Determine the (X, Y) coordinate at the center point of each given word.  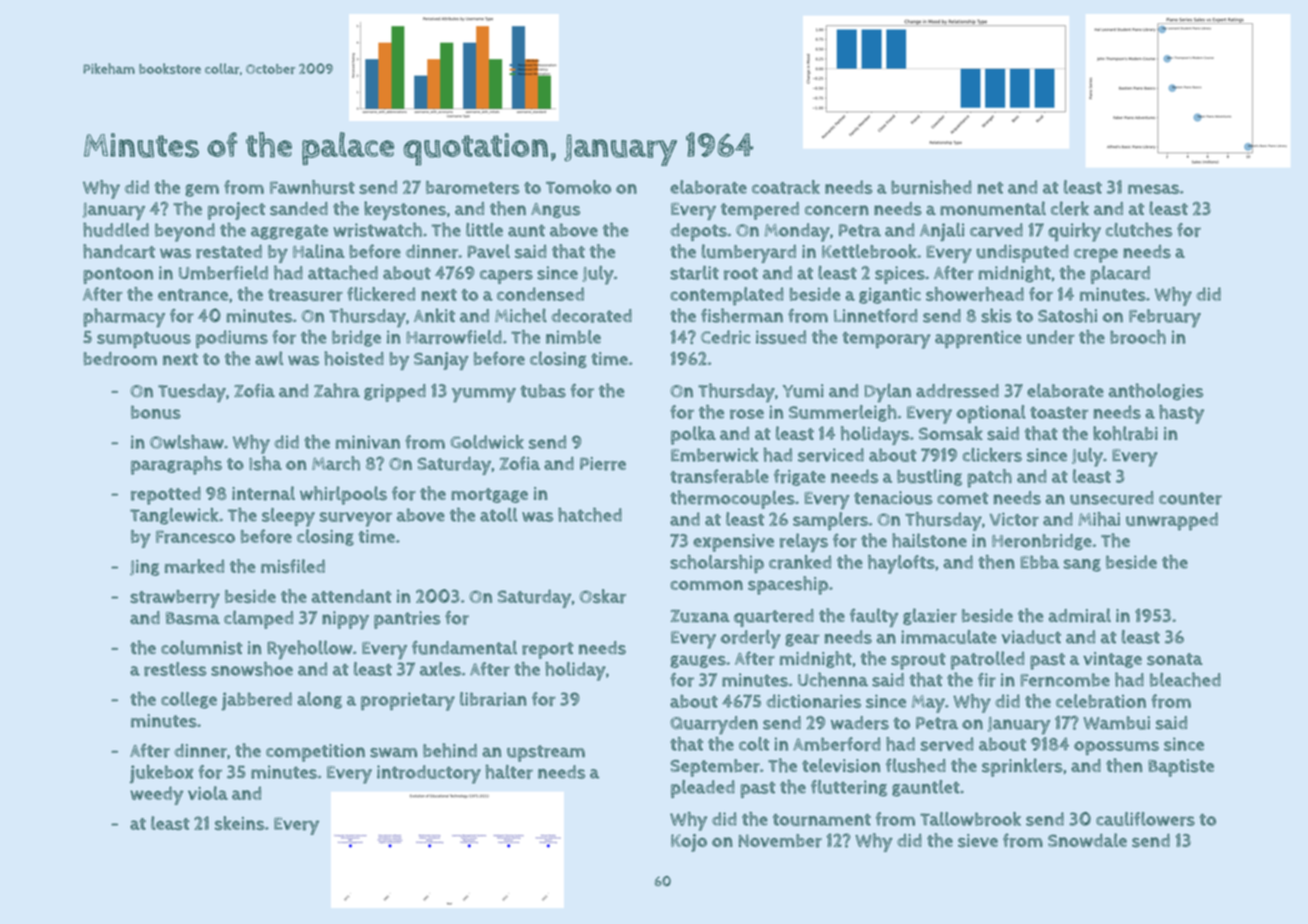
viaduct (1031, 637)
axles (440, 669)
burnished (931, 187)
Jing (145, 568)
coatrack (786, 187)
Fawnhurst (312, 187)
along (319, 700)
